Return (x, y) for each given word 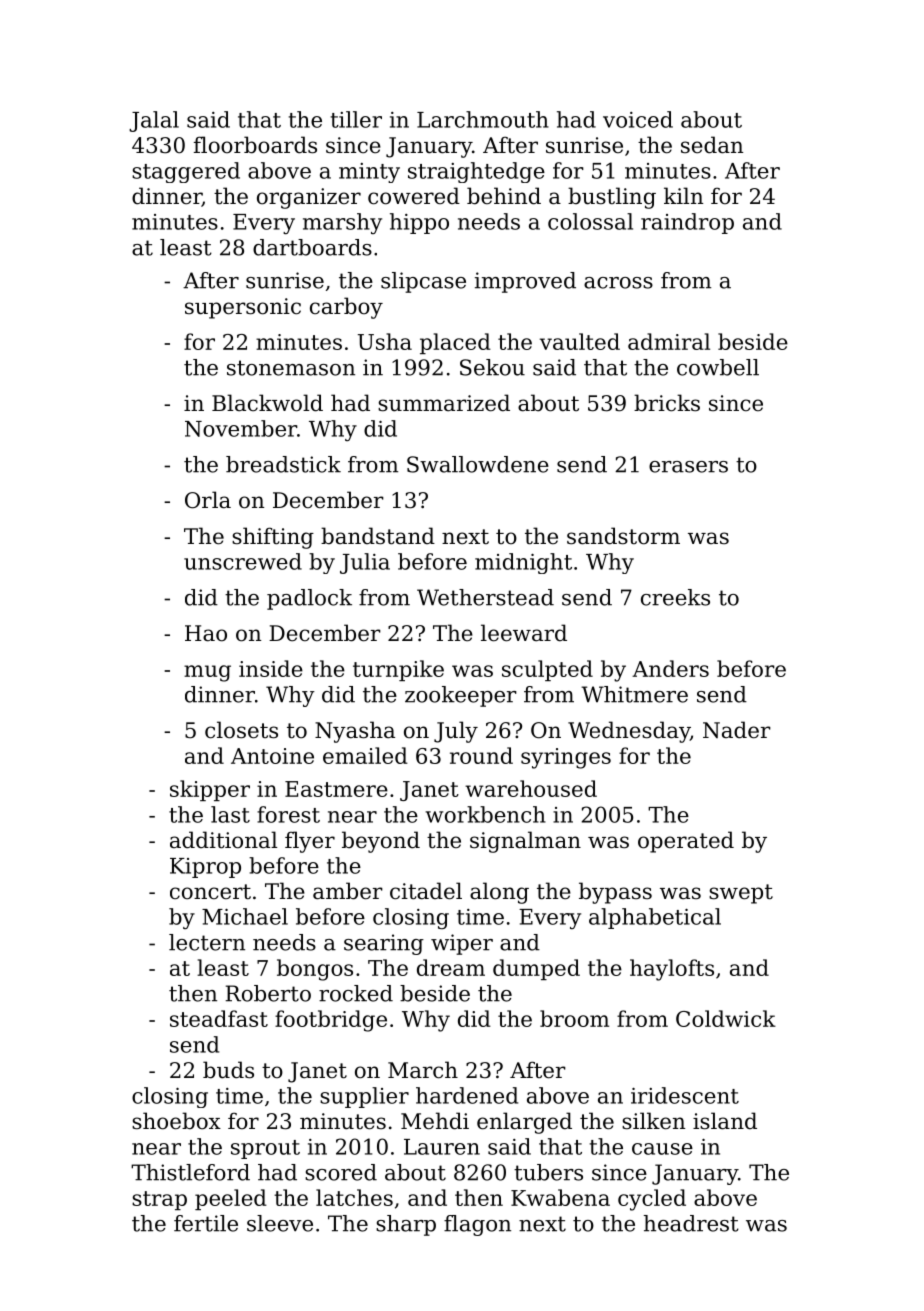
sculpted (547, 670)
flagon (477, 1225)
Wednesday (629, 732)
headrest (691, 1223)
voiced (638, 119)
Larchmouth (483, 119)
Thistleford (190, 1172)
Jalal (154, 121)
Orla (208, 500)
